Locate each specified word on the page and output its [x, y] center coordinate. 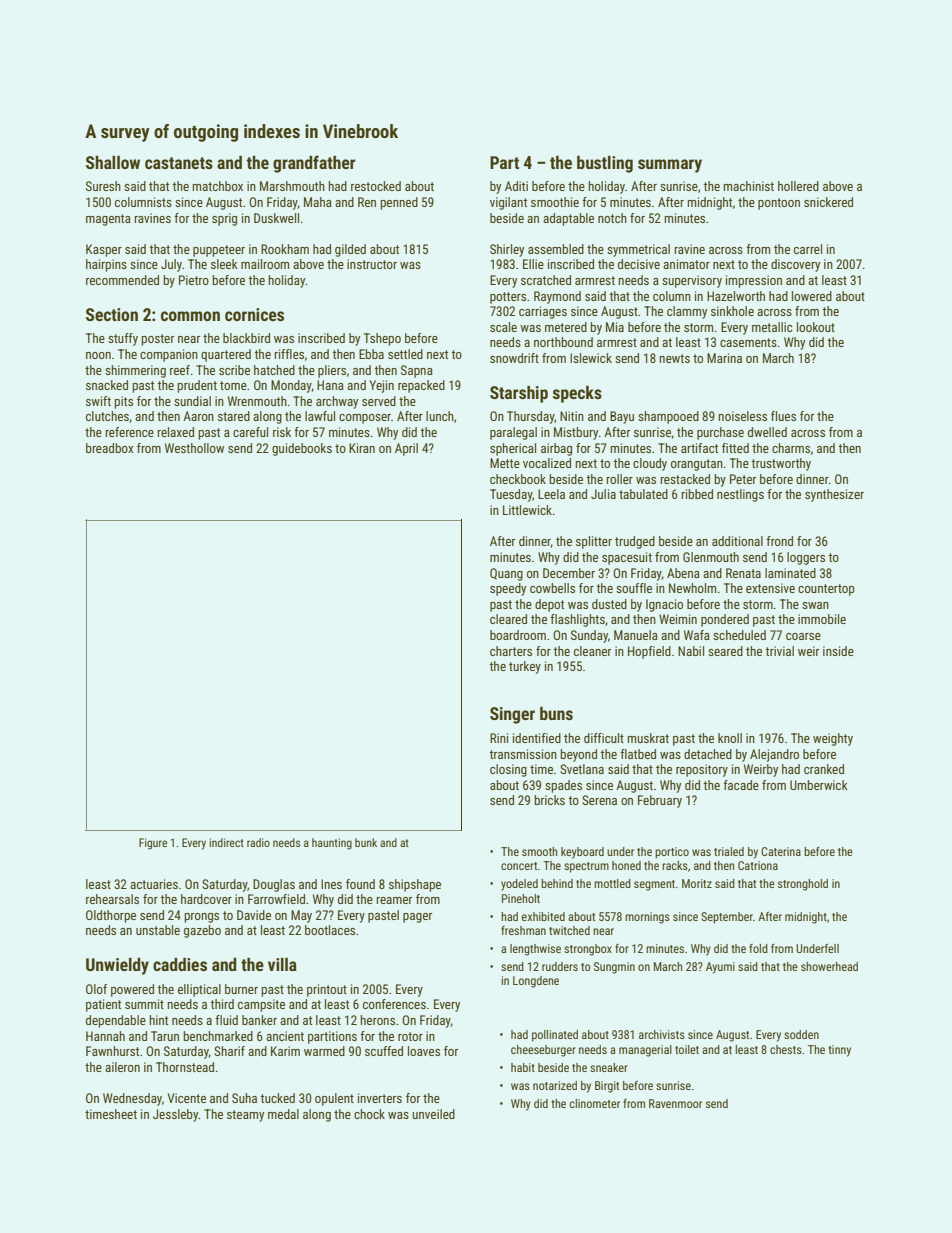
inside [838, 651]
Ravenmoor [675, 1103]
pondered [725, 620]
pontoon [779, 204]
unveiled [433, 1114]
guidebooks [302, 449]
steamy [245, 1116]
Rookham [285, 249]
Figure [153, 844]
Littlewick [527, 510]
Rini [499, 738]
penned [399, 203]
